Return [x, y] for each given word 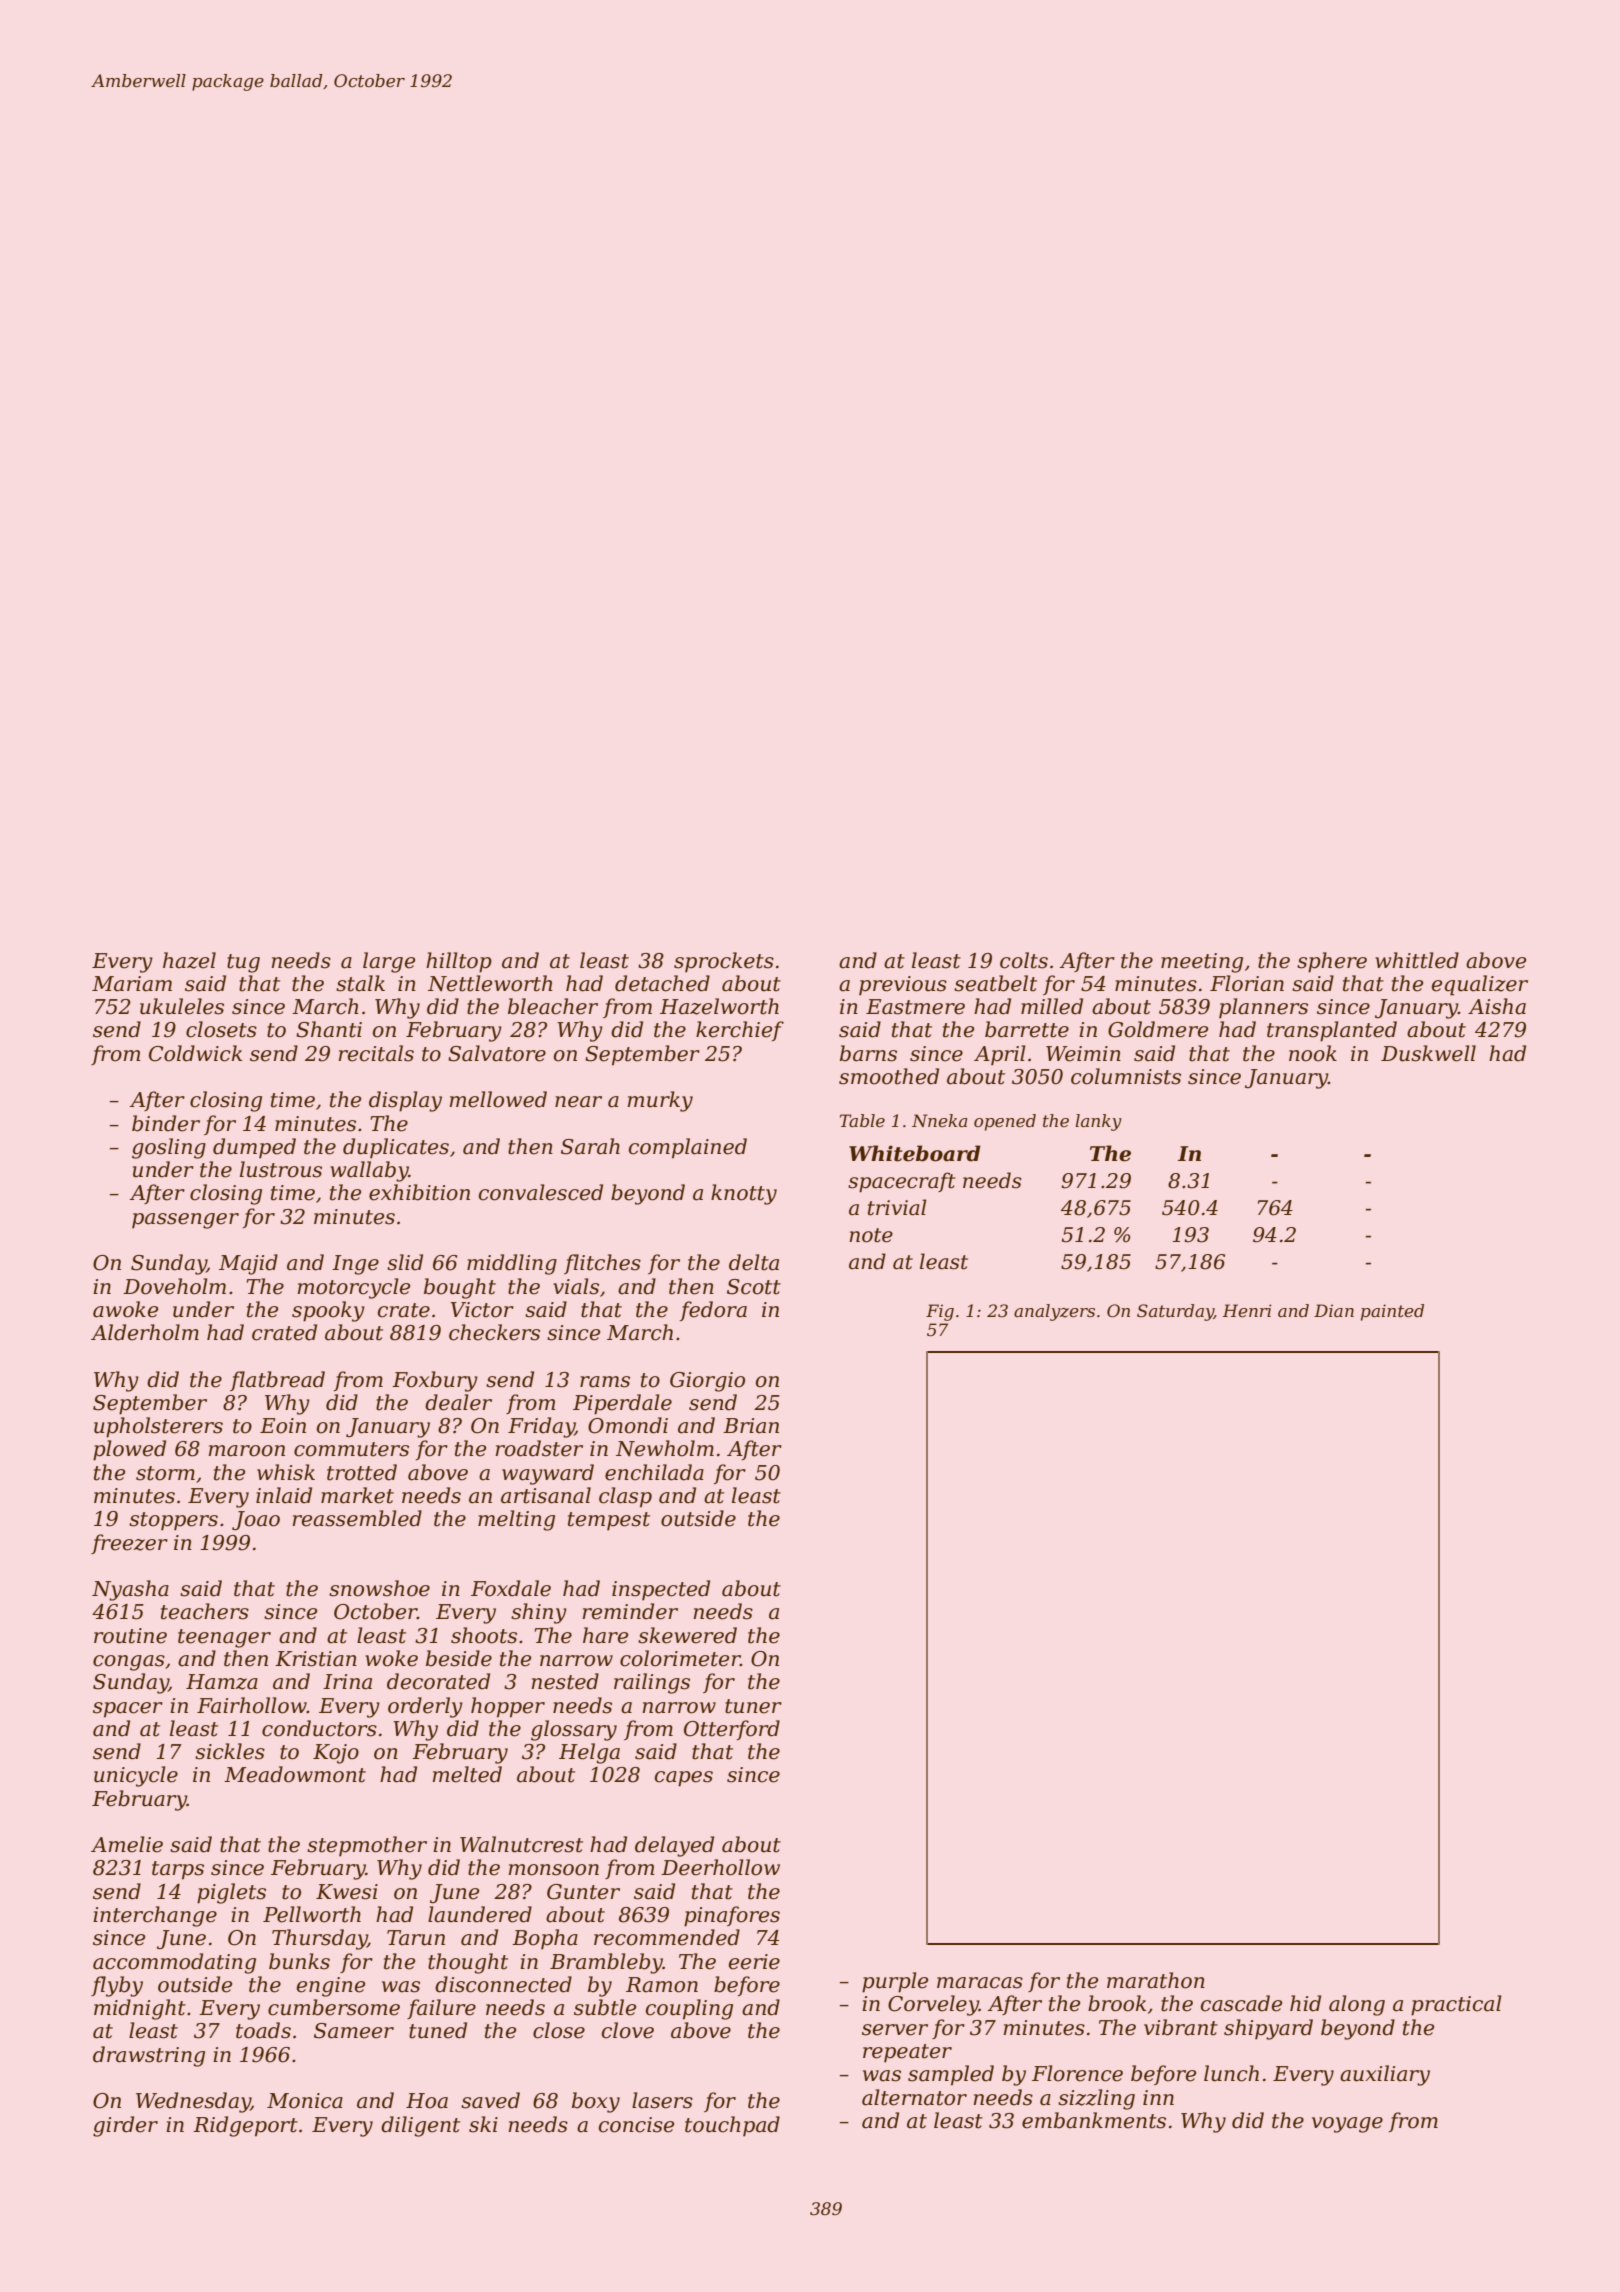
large [389, 962]
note [871, 1235]
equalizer [1480, 985]
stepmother [367, 1846]
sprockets [724, 962]
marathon [1156, 1980]
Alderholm [145, 1332]
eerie [754, 1962]
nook [1313, 1053]
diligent [420, 2126]
